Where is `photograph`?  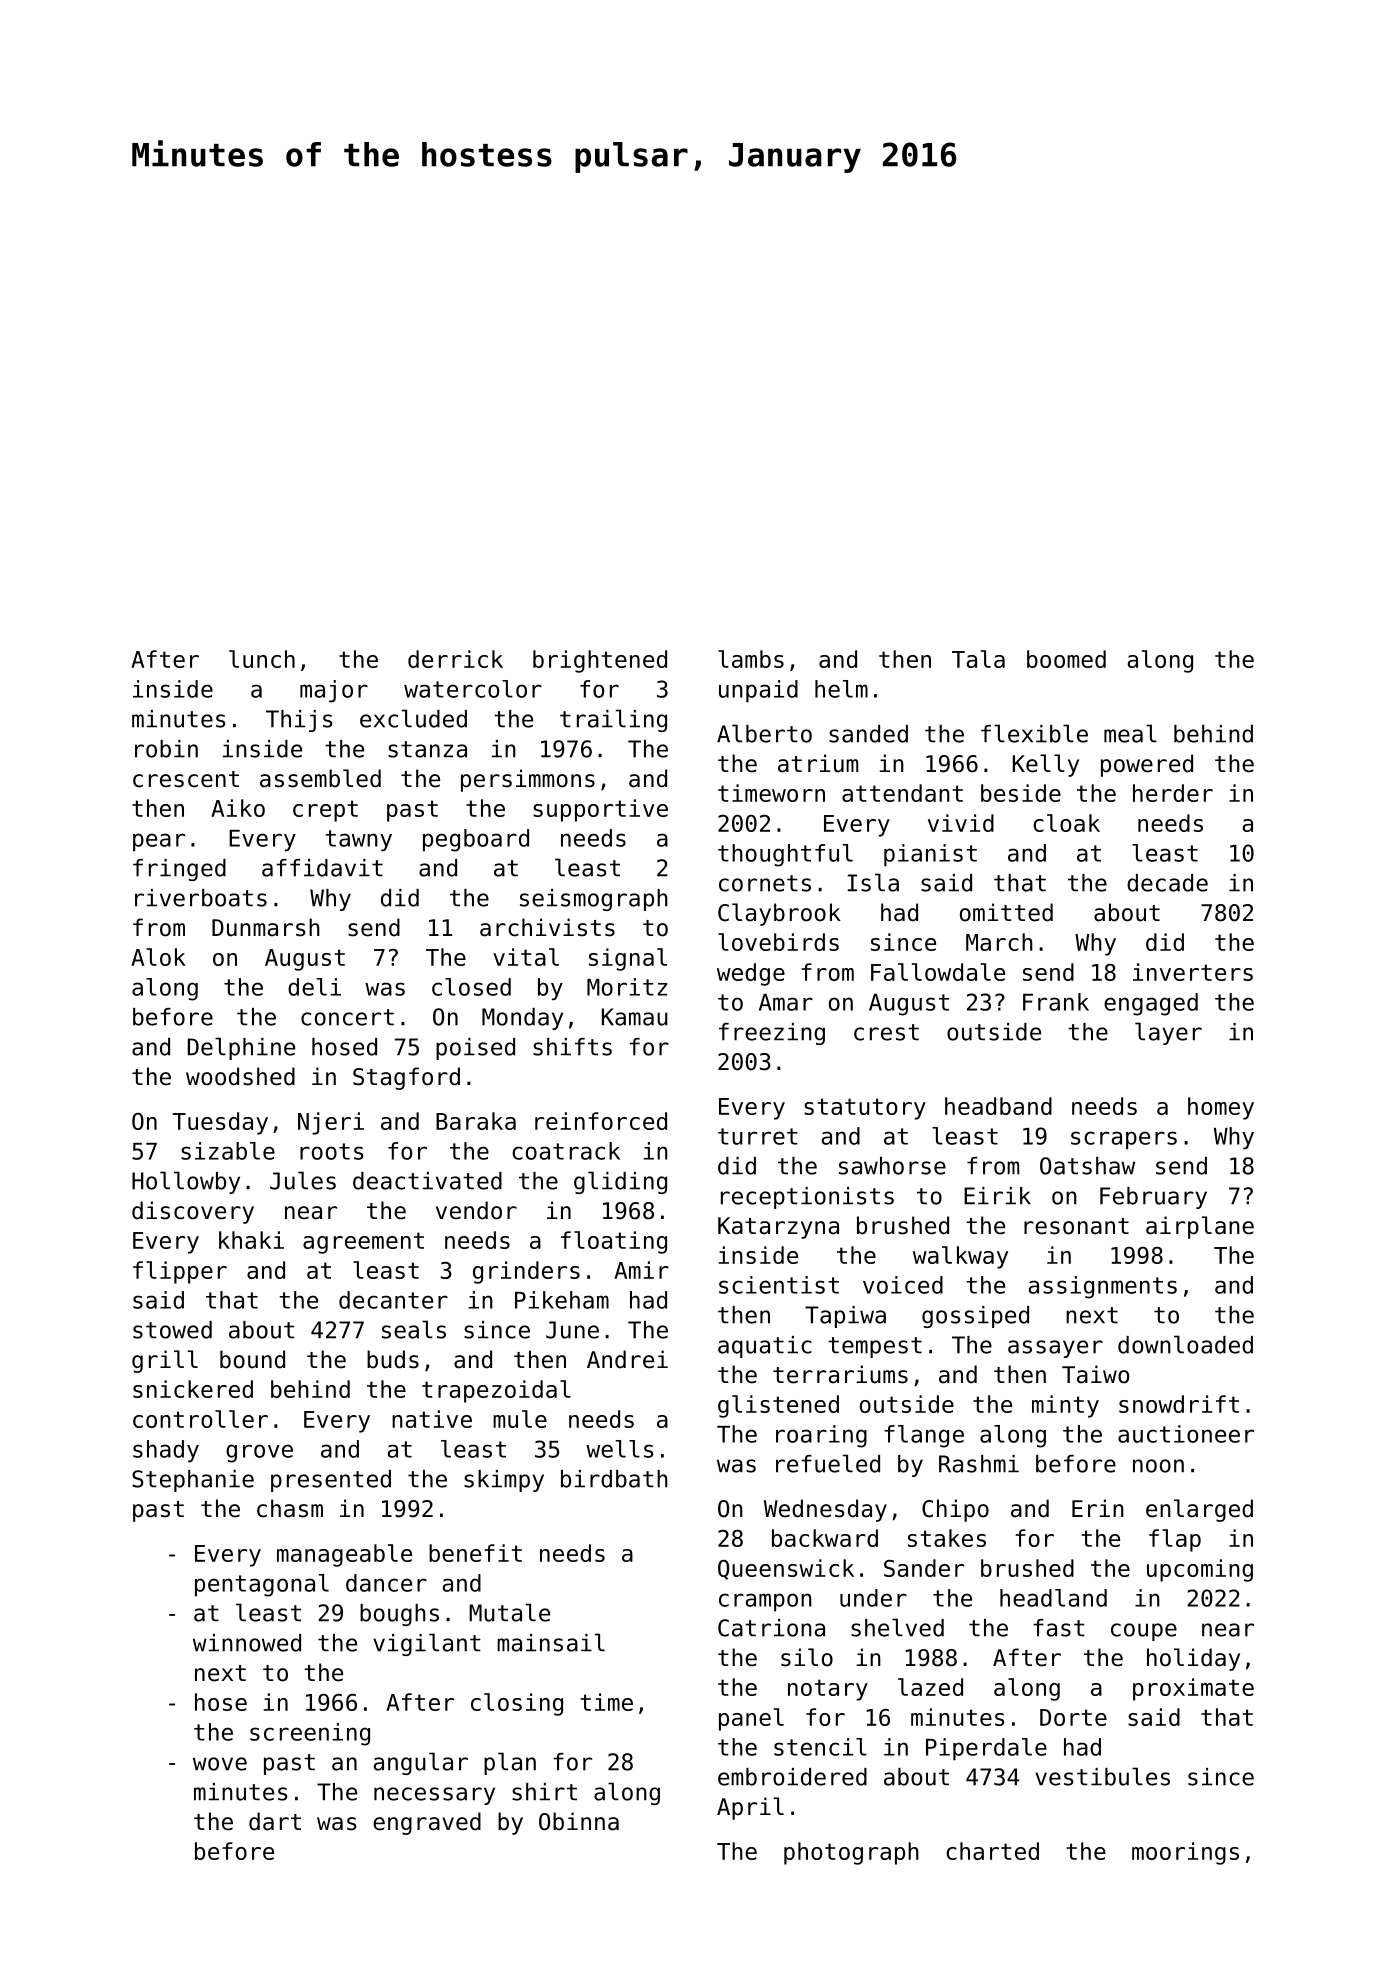
photograph is located at coordinates (851, 1853).
